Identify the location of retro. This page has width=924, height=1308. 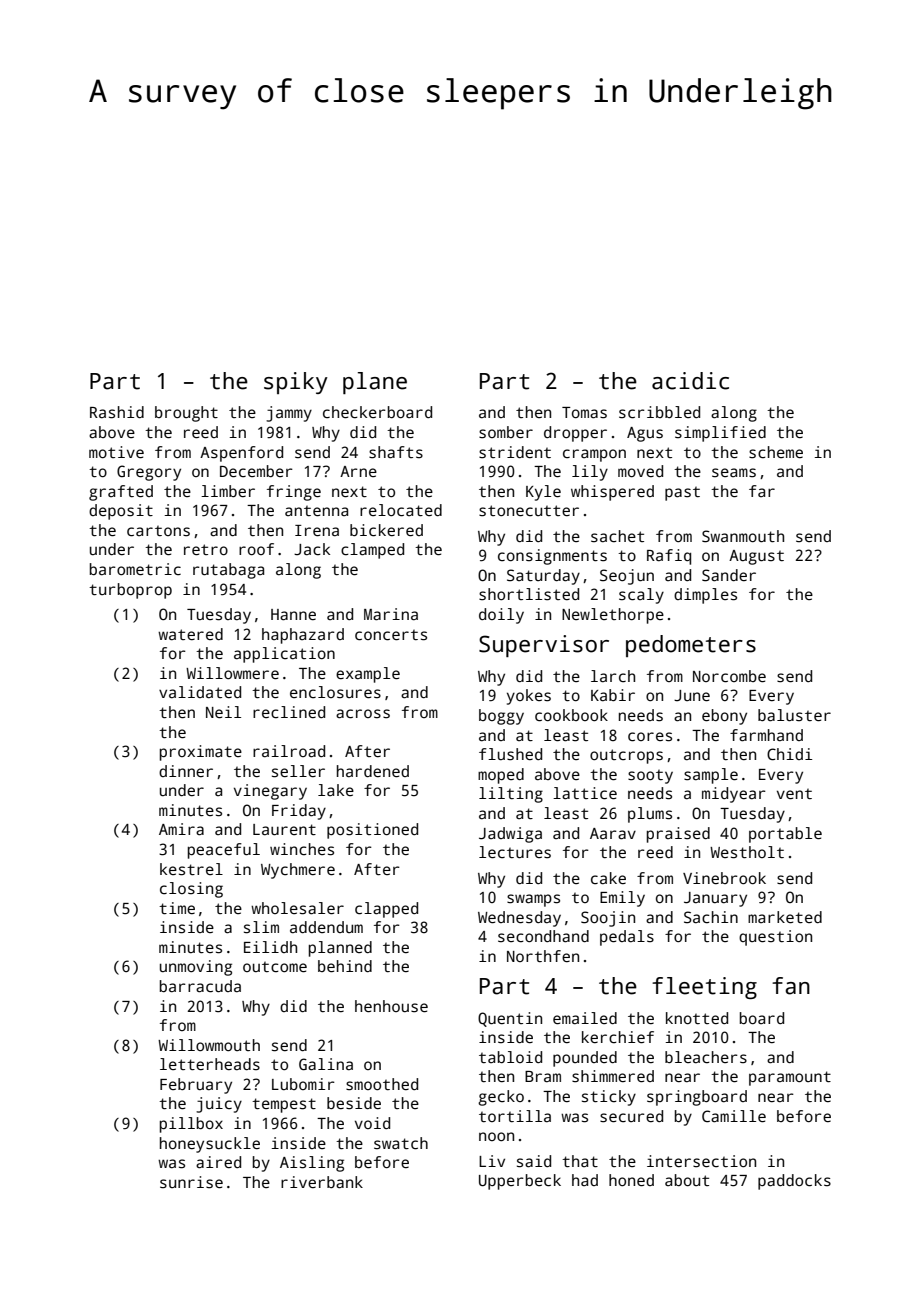
(206, 549).
